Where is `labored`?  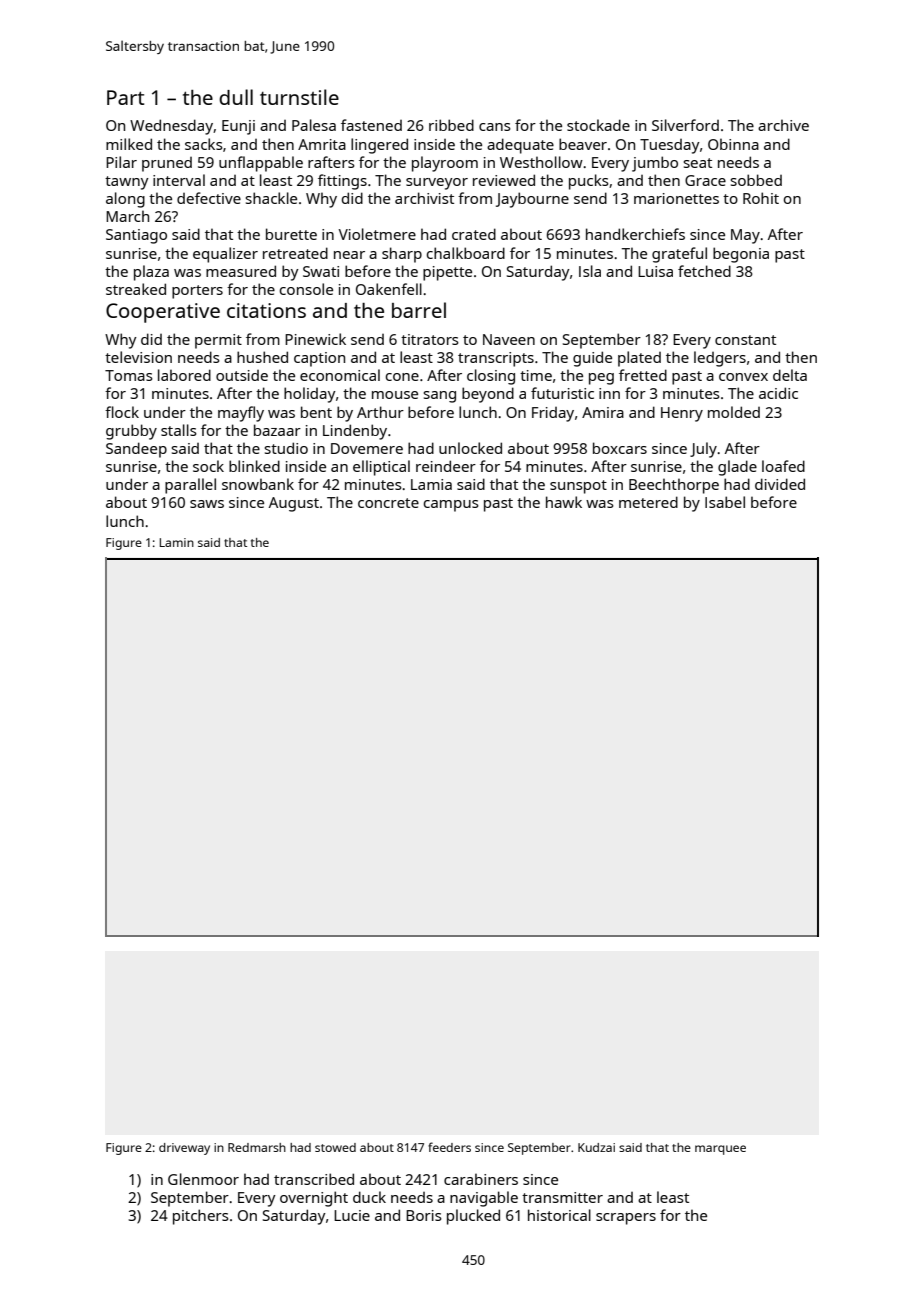 labored is located at coordinates (184, 375).
